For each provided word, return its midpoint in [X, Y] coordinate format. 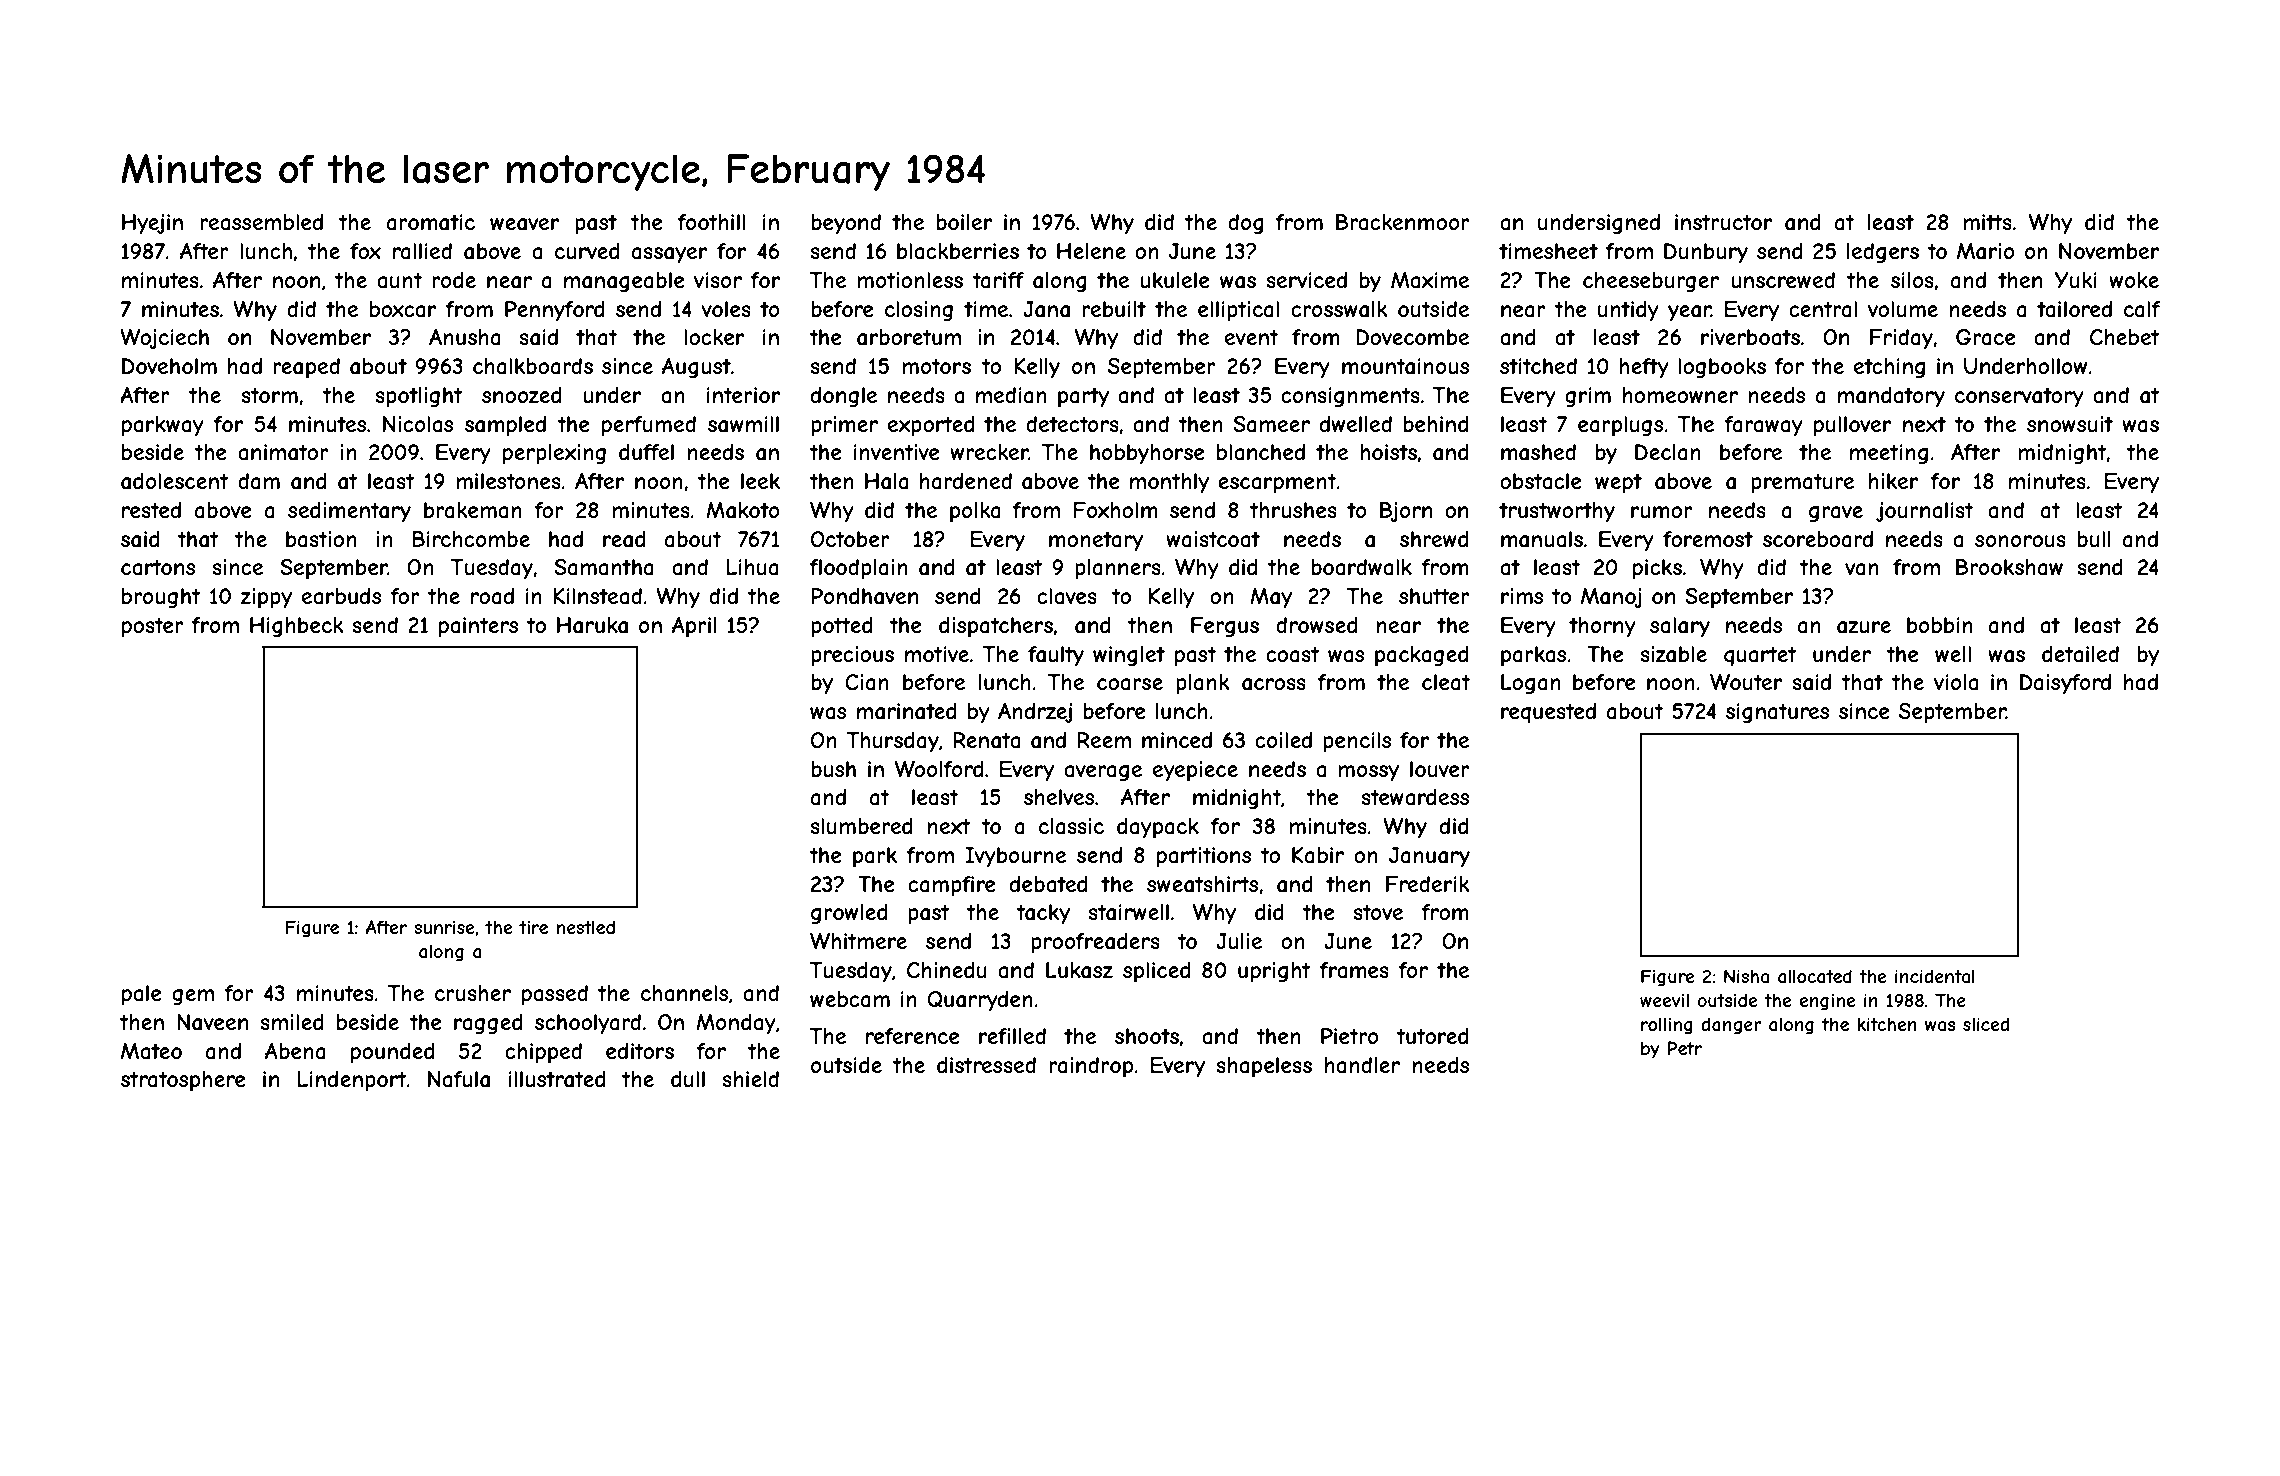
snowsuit [2070, 424]
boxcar [403, 309]
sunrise [444, 927]
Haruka [592, 625]
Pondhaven [864, 596]
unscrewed [1783, 280]
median [1011, 395]
